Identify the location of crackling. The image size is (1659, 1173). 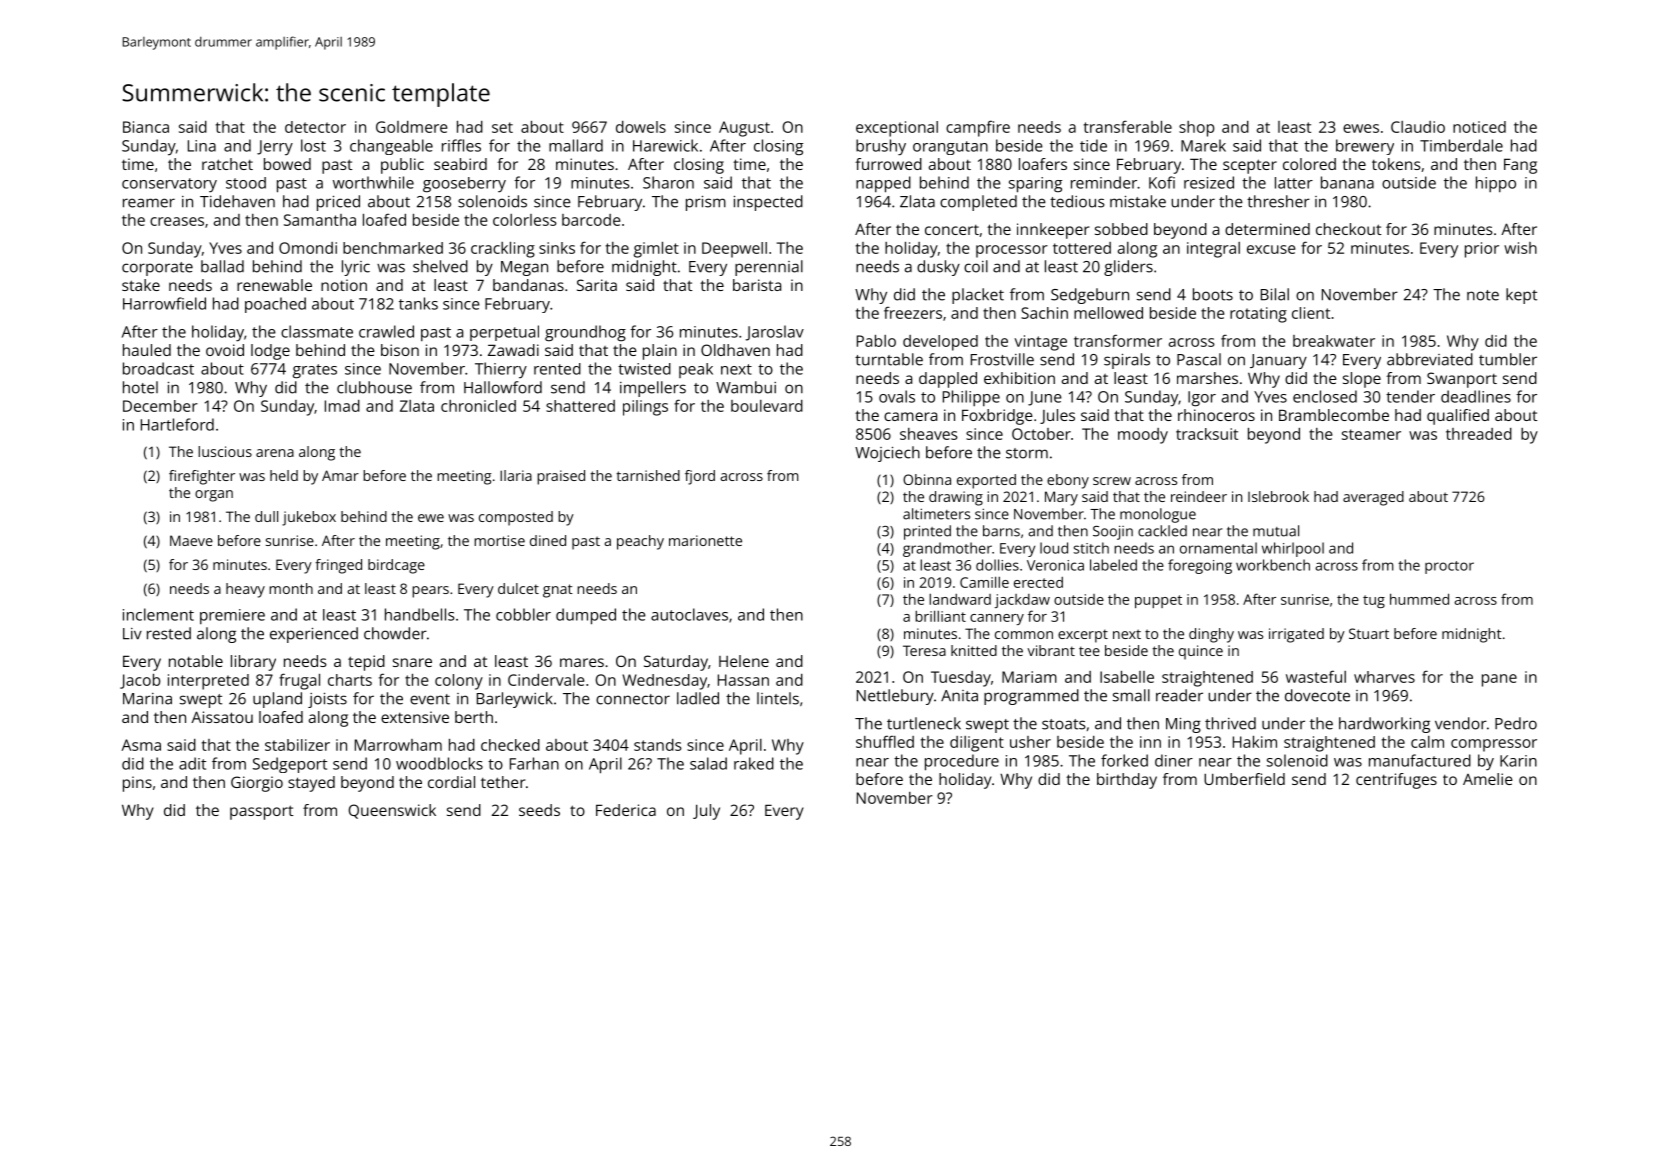
(503, 250).
